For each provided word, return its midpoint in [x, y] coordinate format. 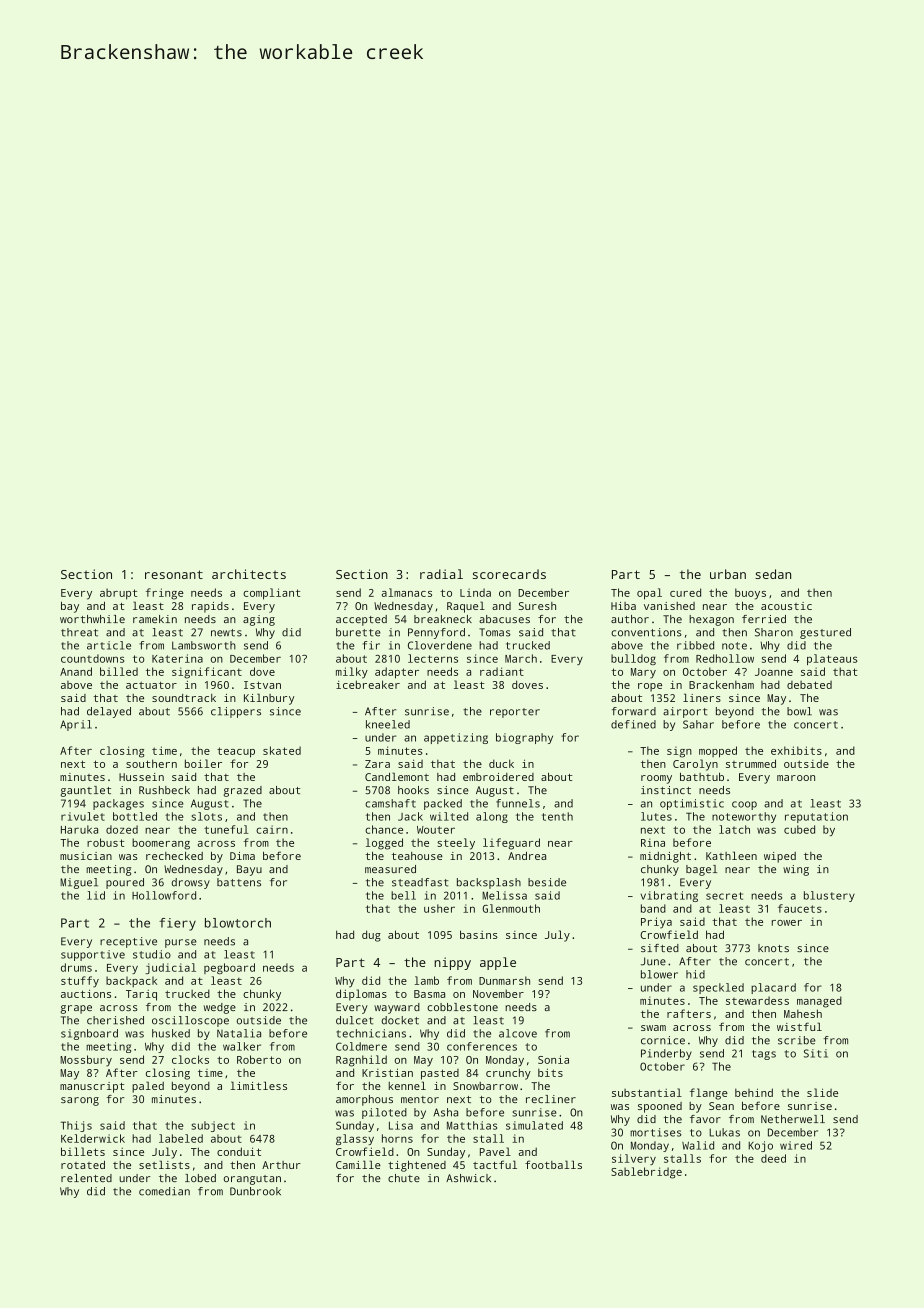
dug [371, 936]
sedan [773, 574]
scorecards [509, 574]
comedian [164, 1191]
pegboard [229, 968]
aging [259, 620]
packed [443, 804]
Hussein [141, 777]
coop [744, 805]
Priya [656, 923]
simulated [534, 1125]
